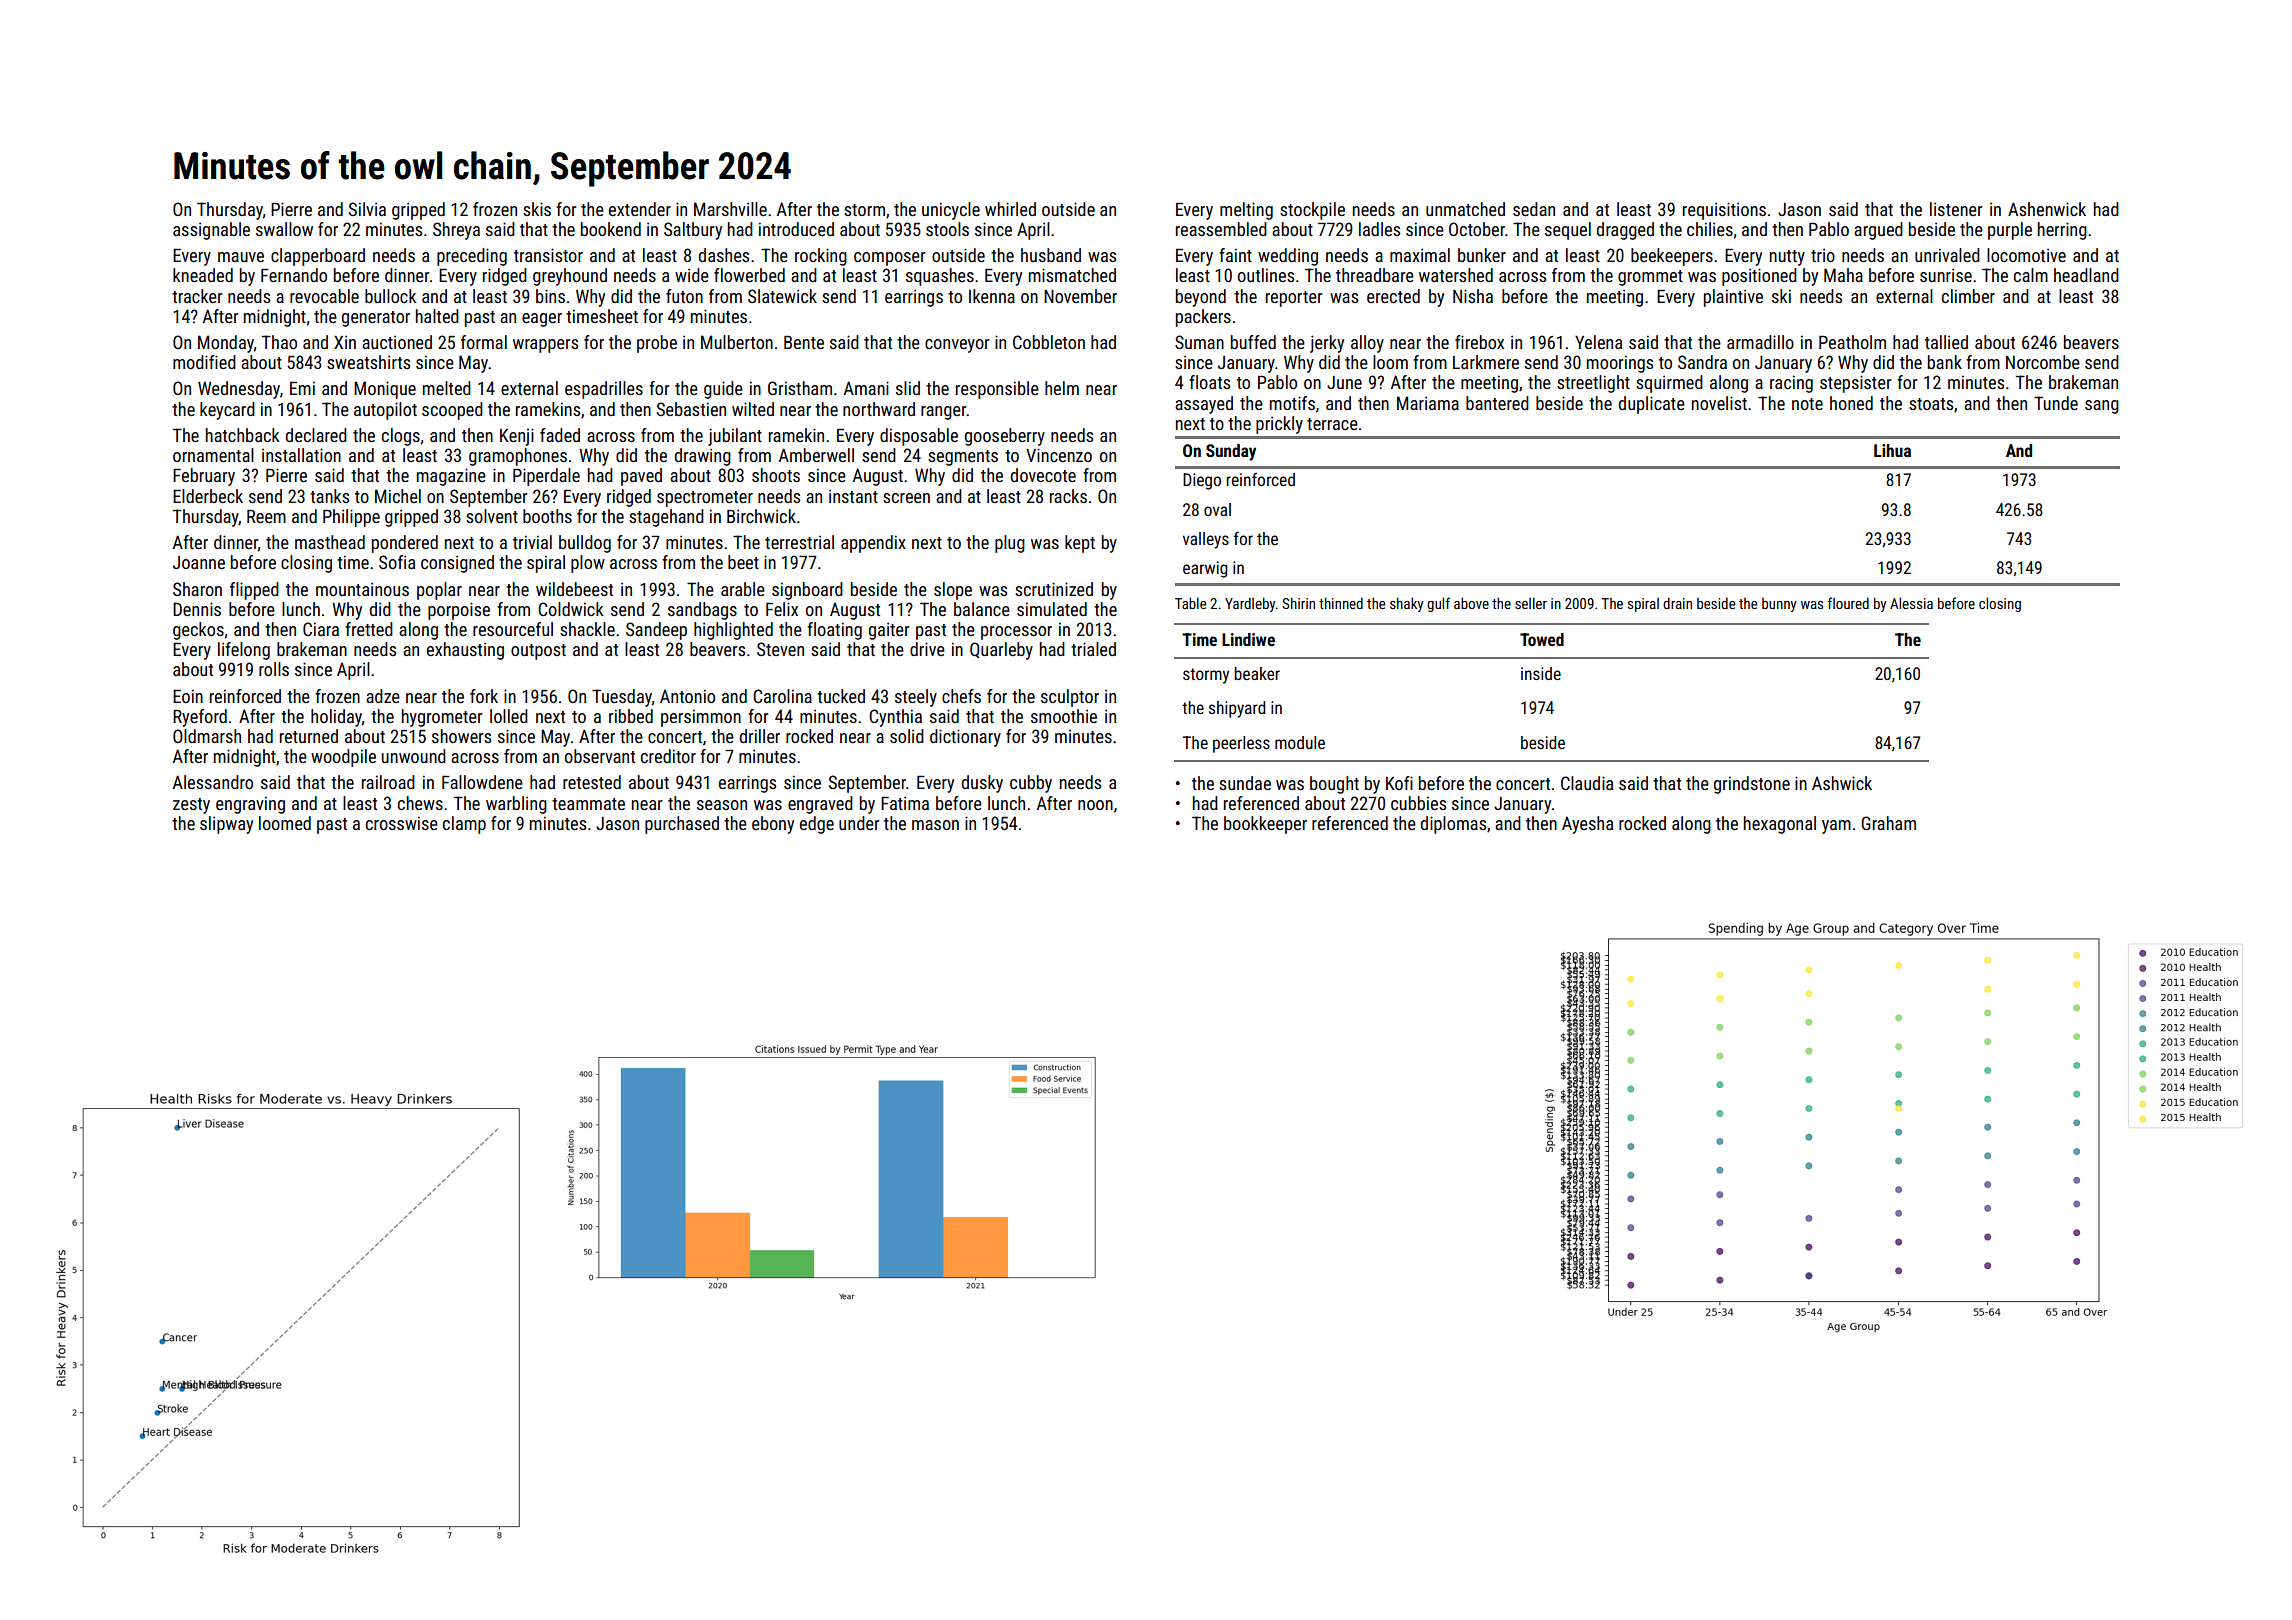 The image size is (2292, 1620). I want to click on faded, so click(560, 435).
